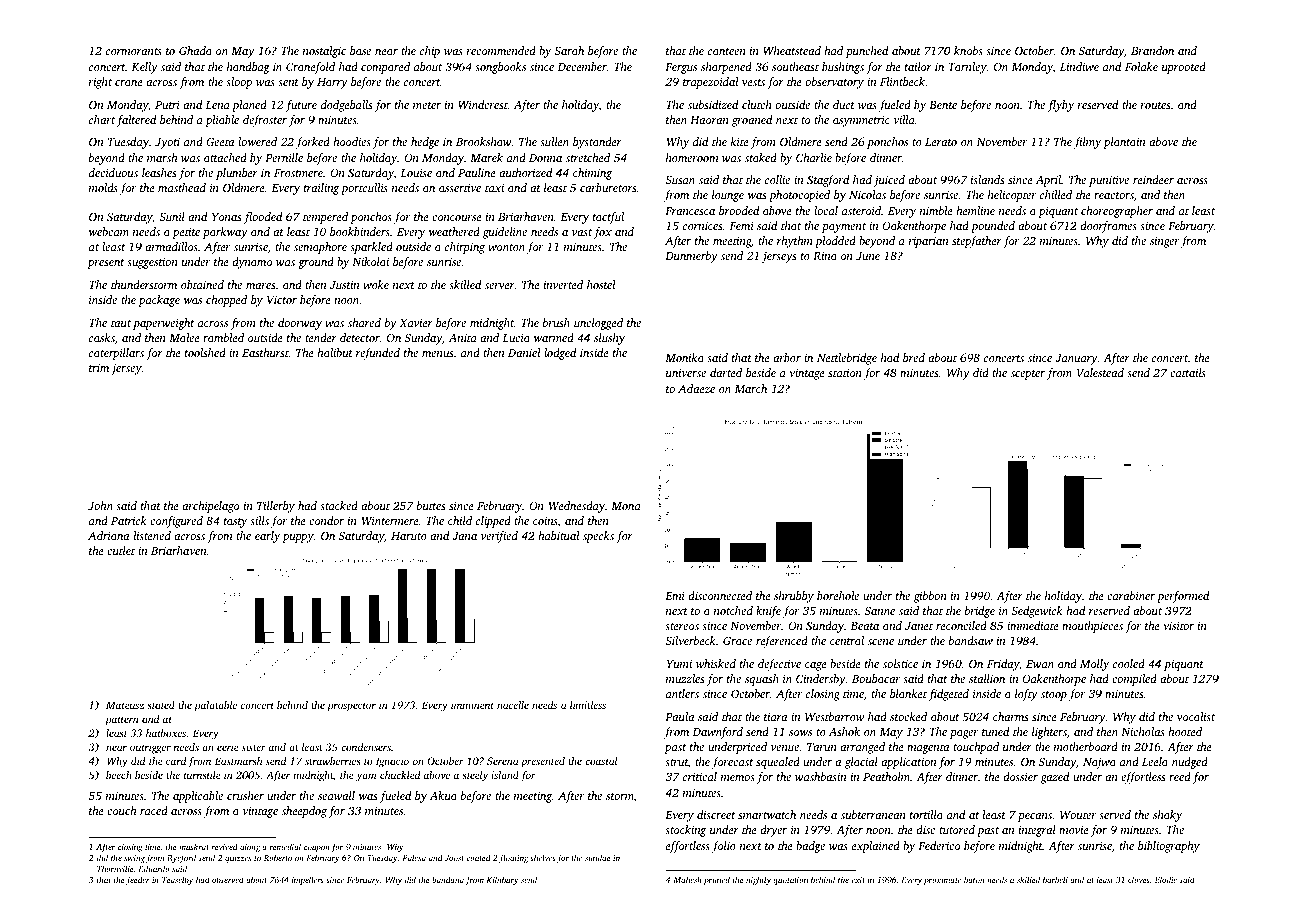  Describe the element at coordinates (276, 507) in the screenshot. I see `Tillerby` at that location.
